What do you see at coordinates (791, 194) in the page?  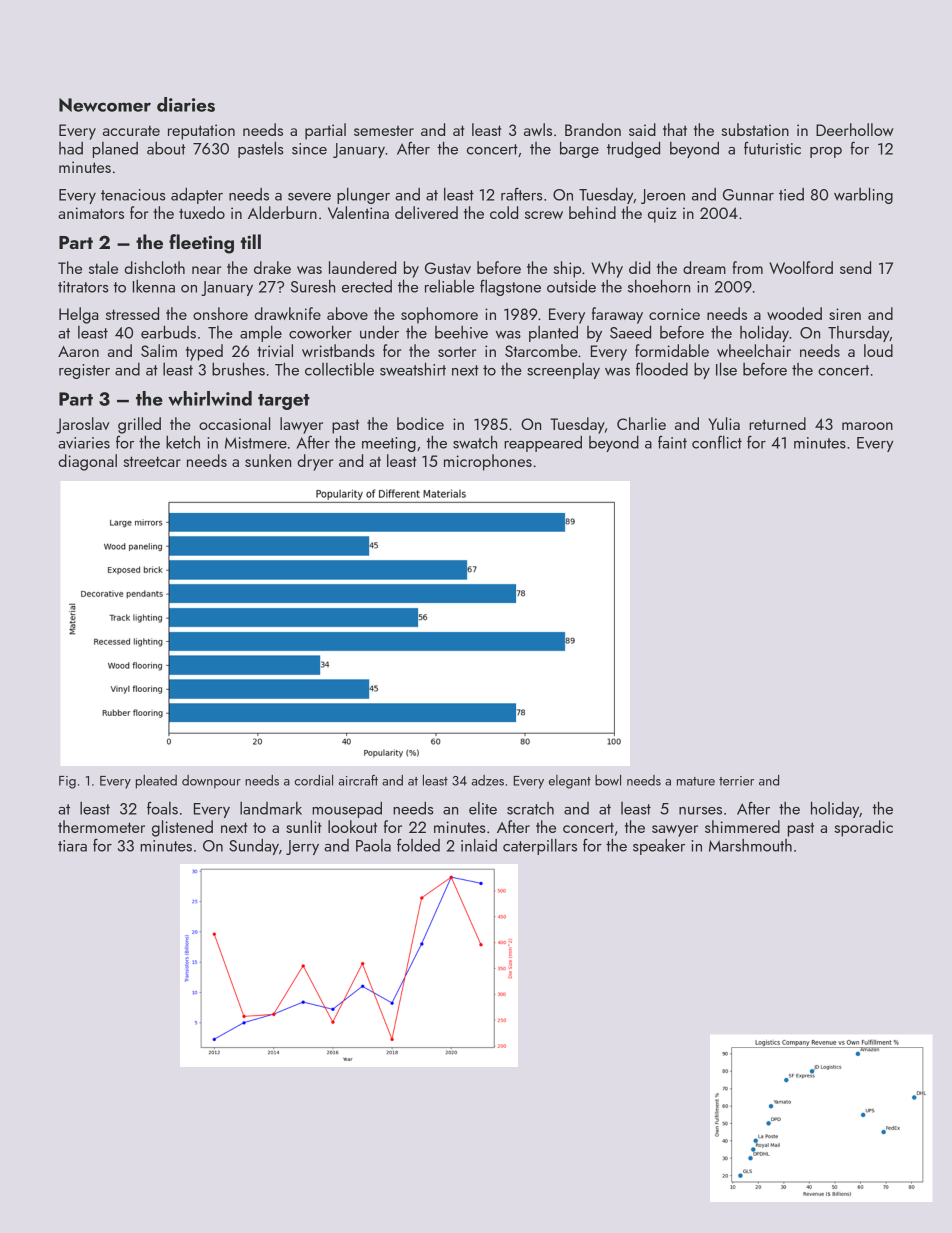 I see `tied` at bounding box center [791, 194].
